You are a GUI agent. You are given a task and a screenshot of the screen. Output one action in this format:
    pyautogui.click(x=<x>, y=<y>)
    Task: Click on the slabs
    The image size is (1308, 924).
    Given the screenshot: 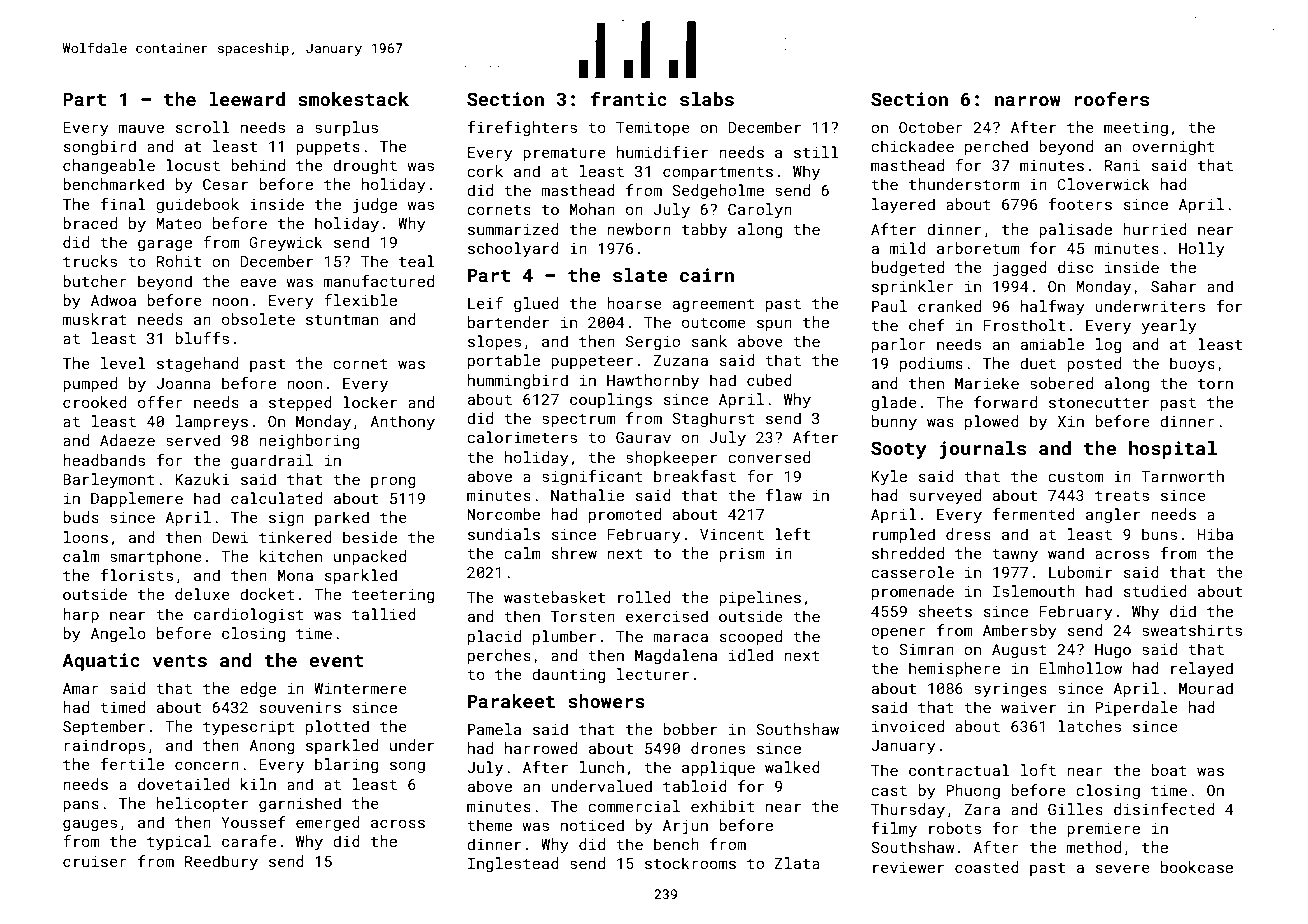 What is the action you would take?
    pyautogui.click(x=707, y=99)
